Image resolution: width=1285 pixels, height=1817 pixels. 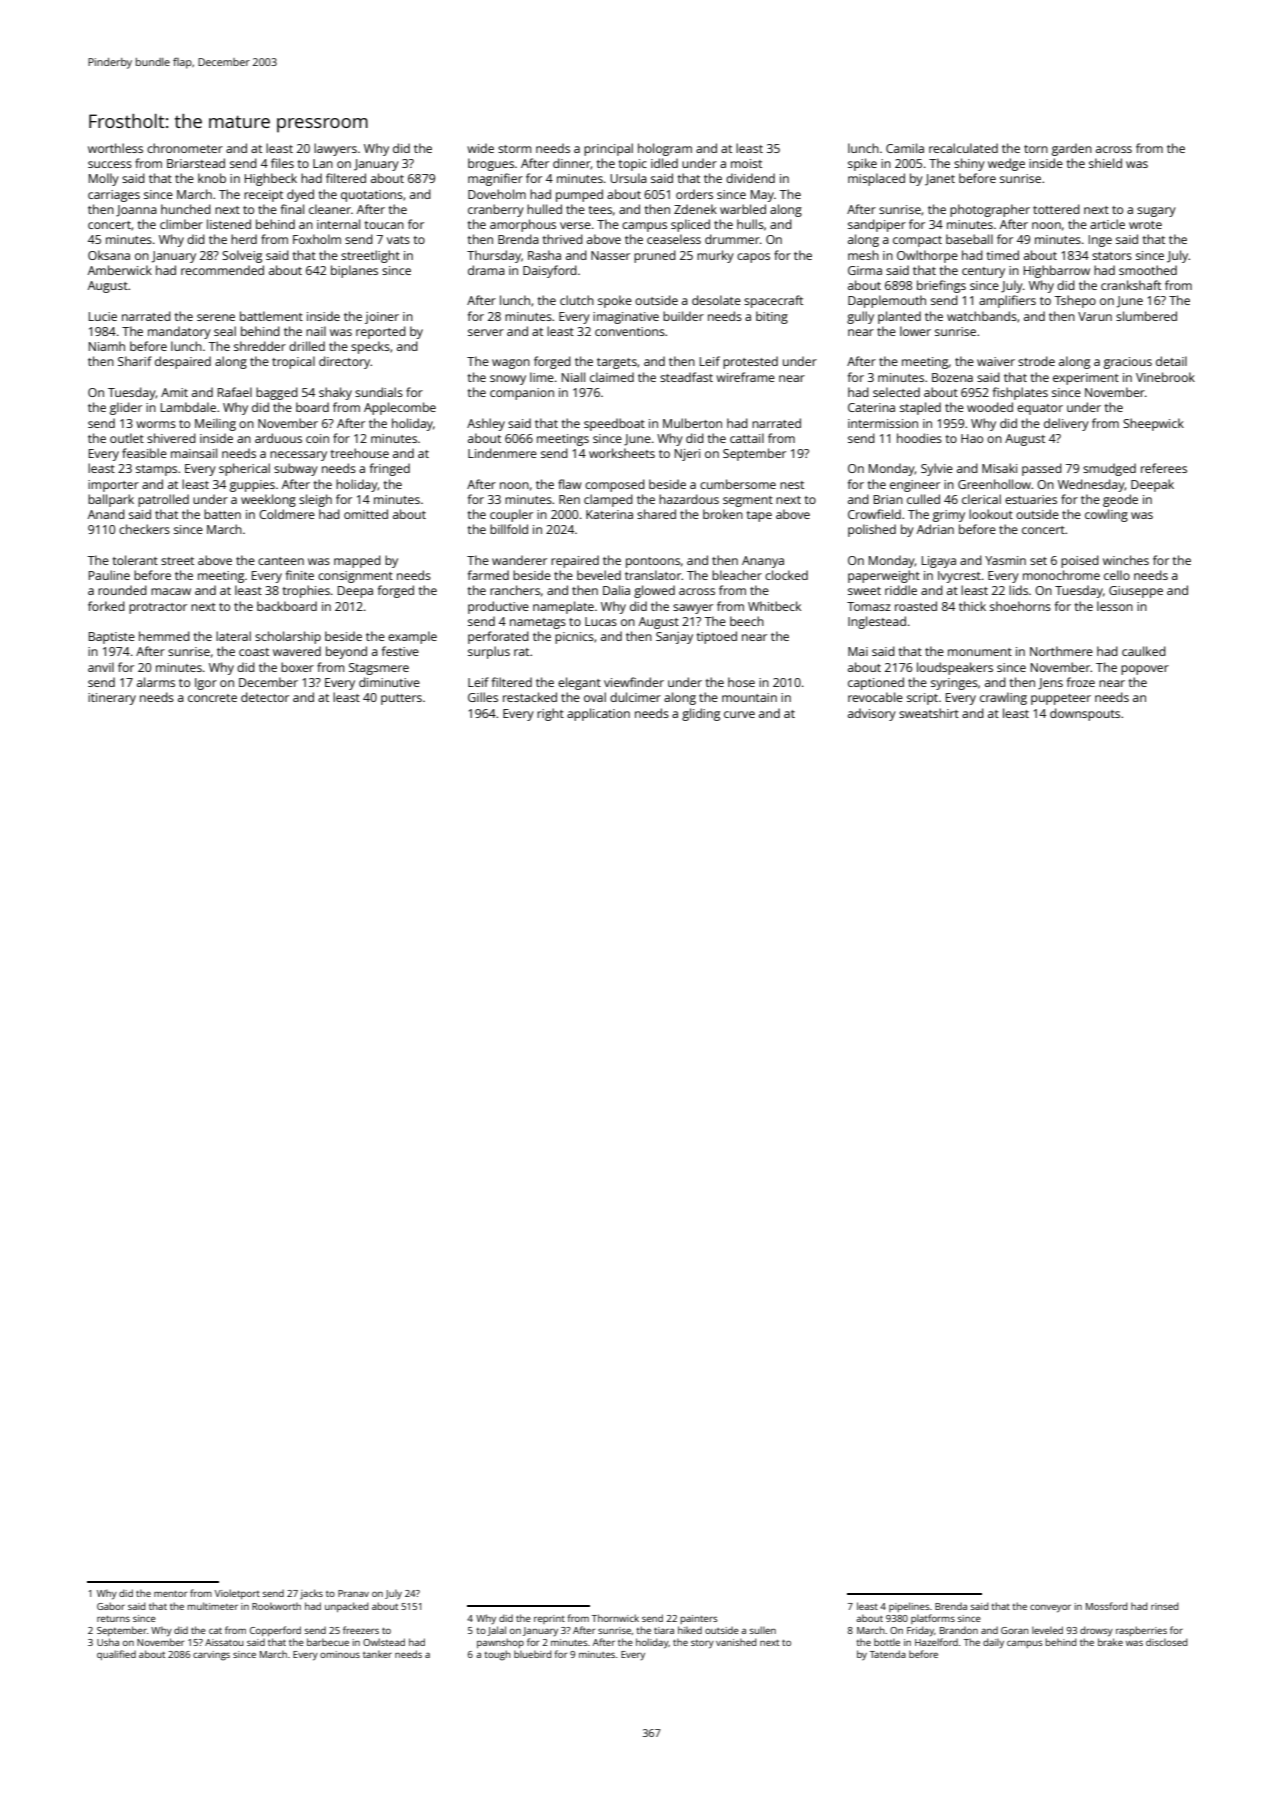 What do you see at coordinates (612, 377) in the screenshot?
I see `claimed` at bounding box center [612, 377].
